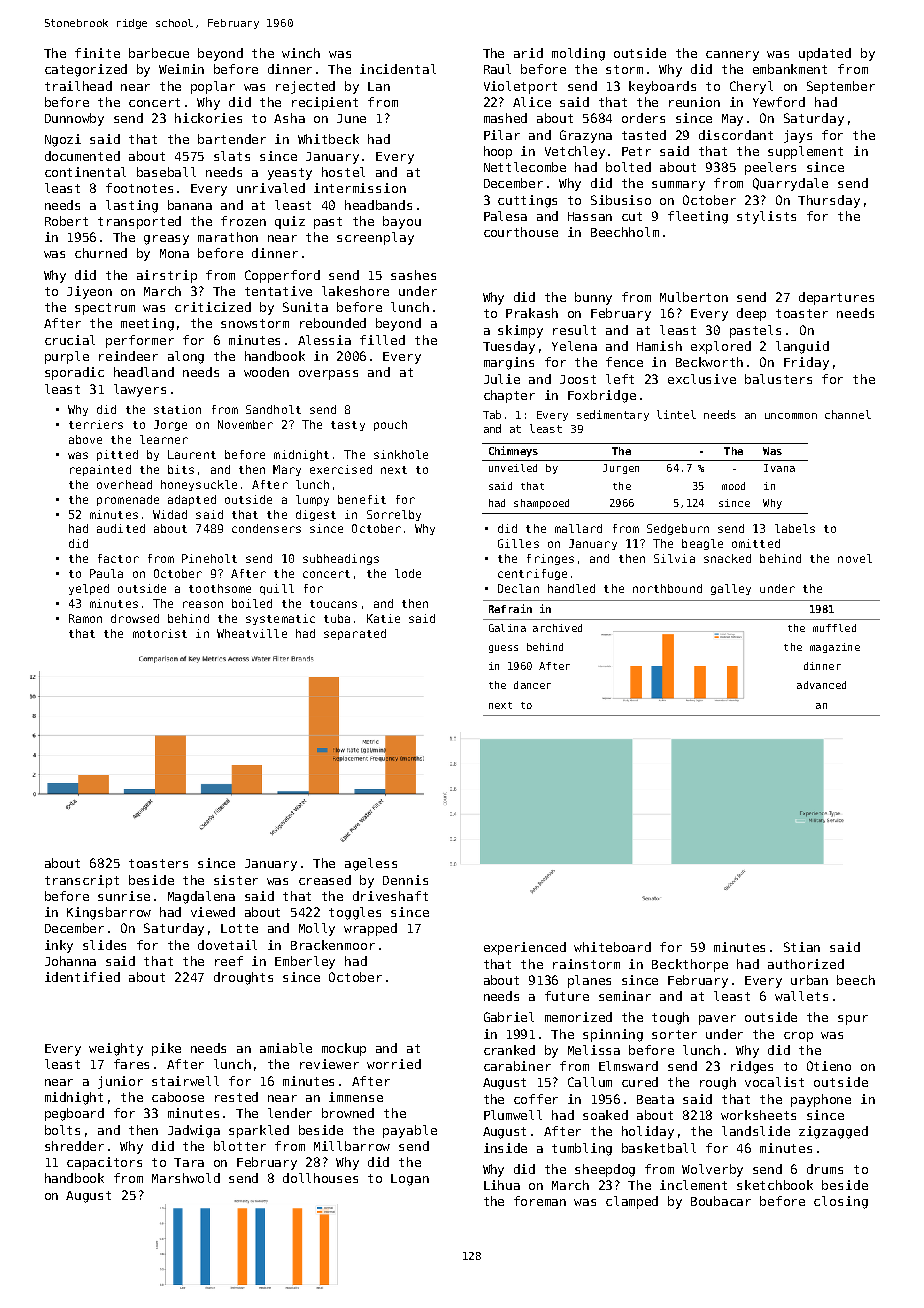 The width and height of the screenshot is (924, 1308). I want to click on magazine, so click(835, 648).
